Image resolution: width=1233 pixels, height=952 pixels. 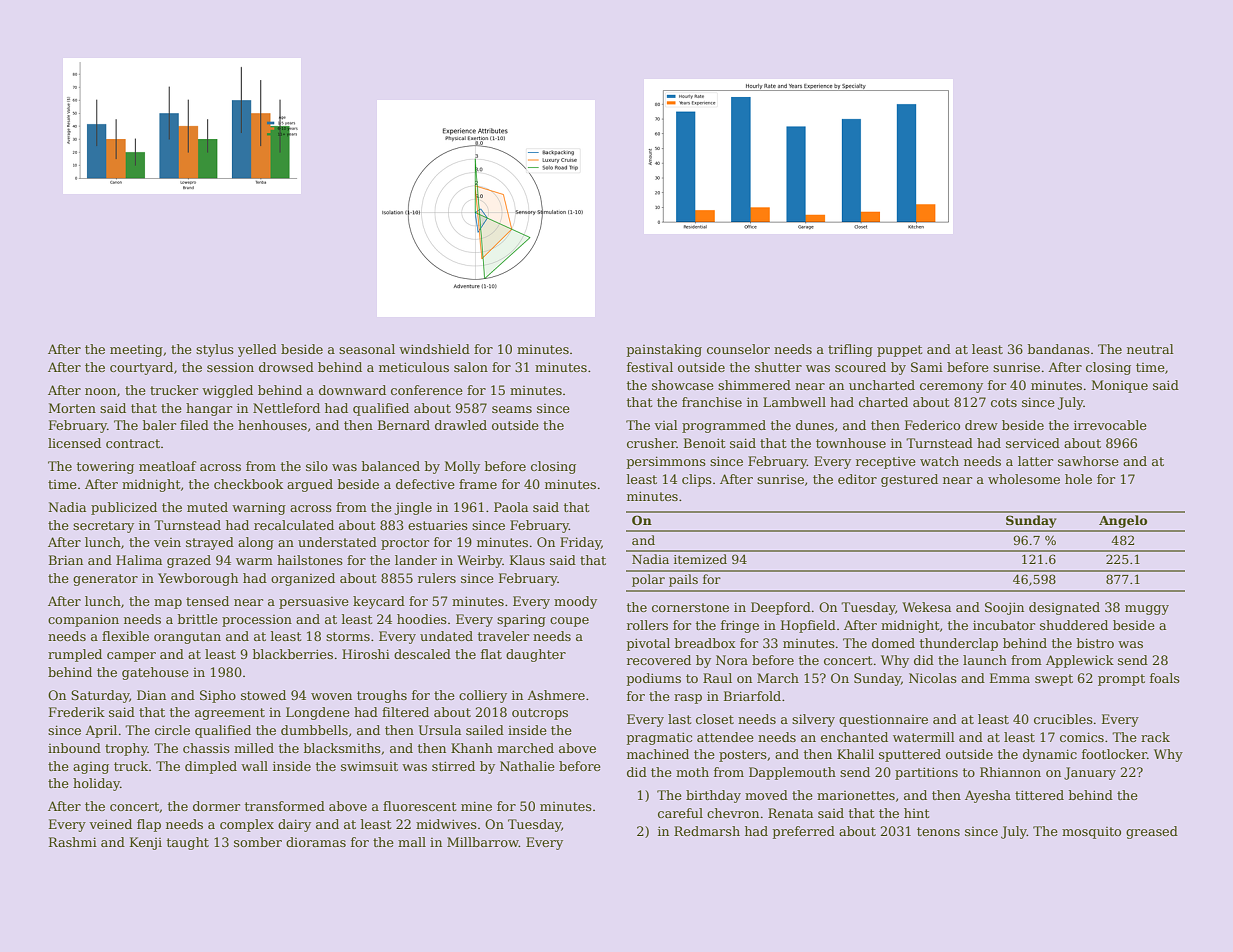 I want to click on neutral, so click(x=1150, y=349).
